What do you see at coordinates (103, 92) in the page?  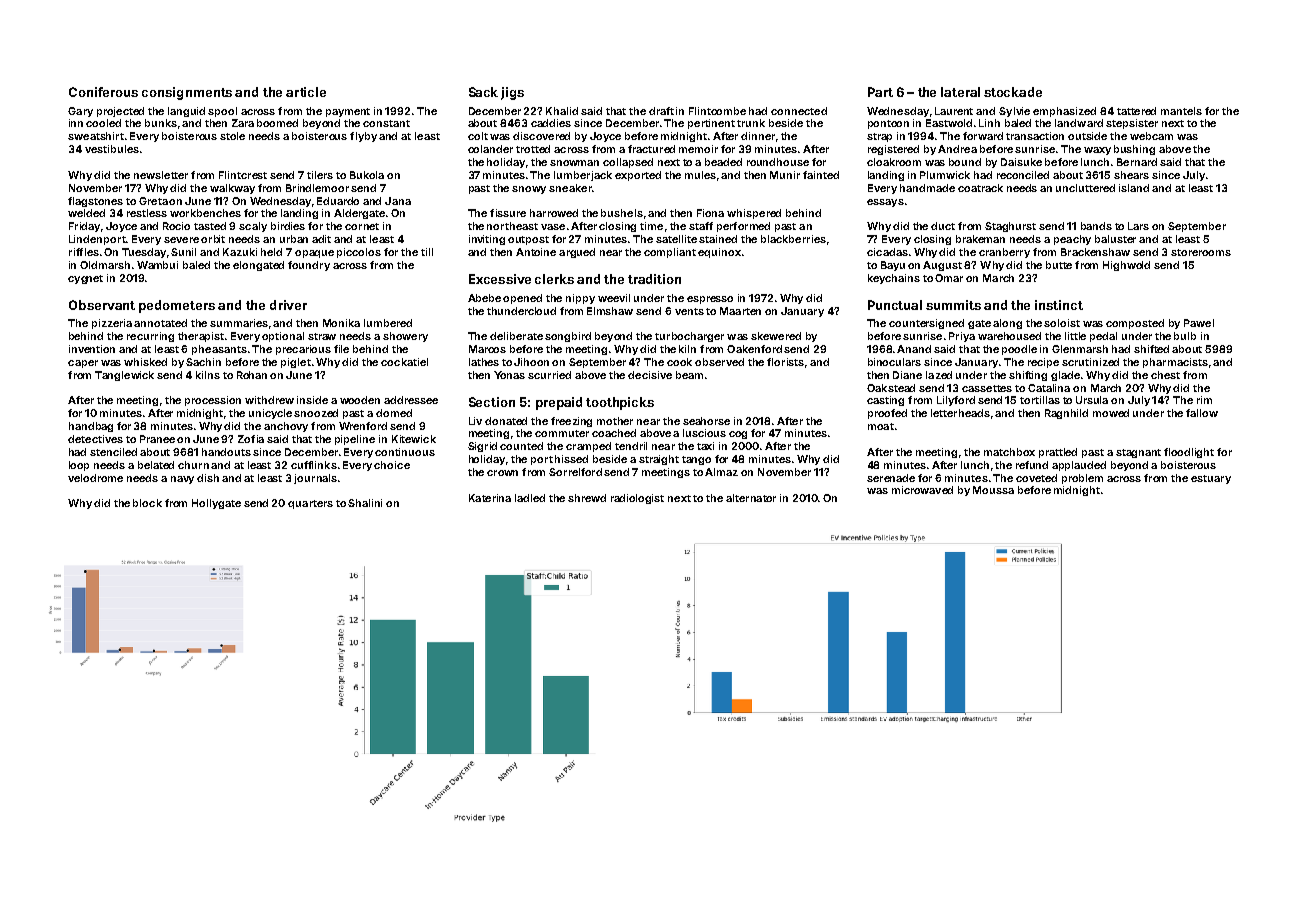 I see `Coniferous` at bounding box center [103, 92].
